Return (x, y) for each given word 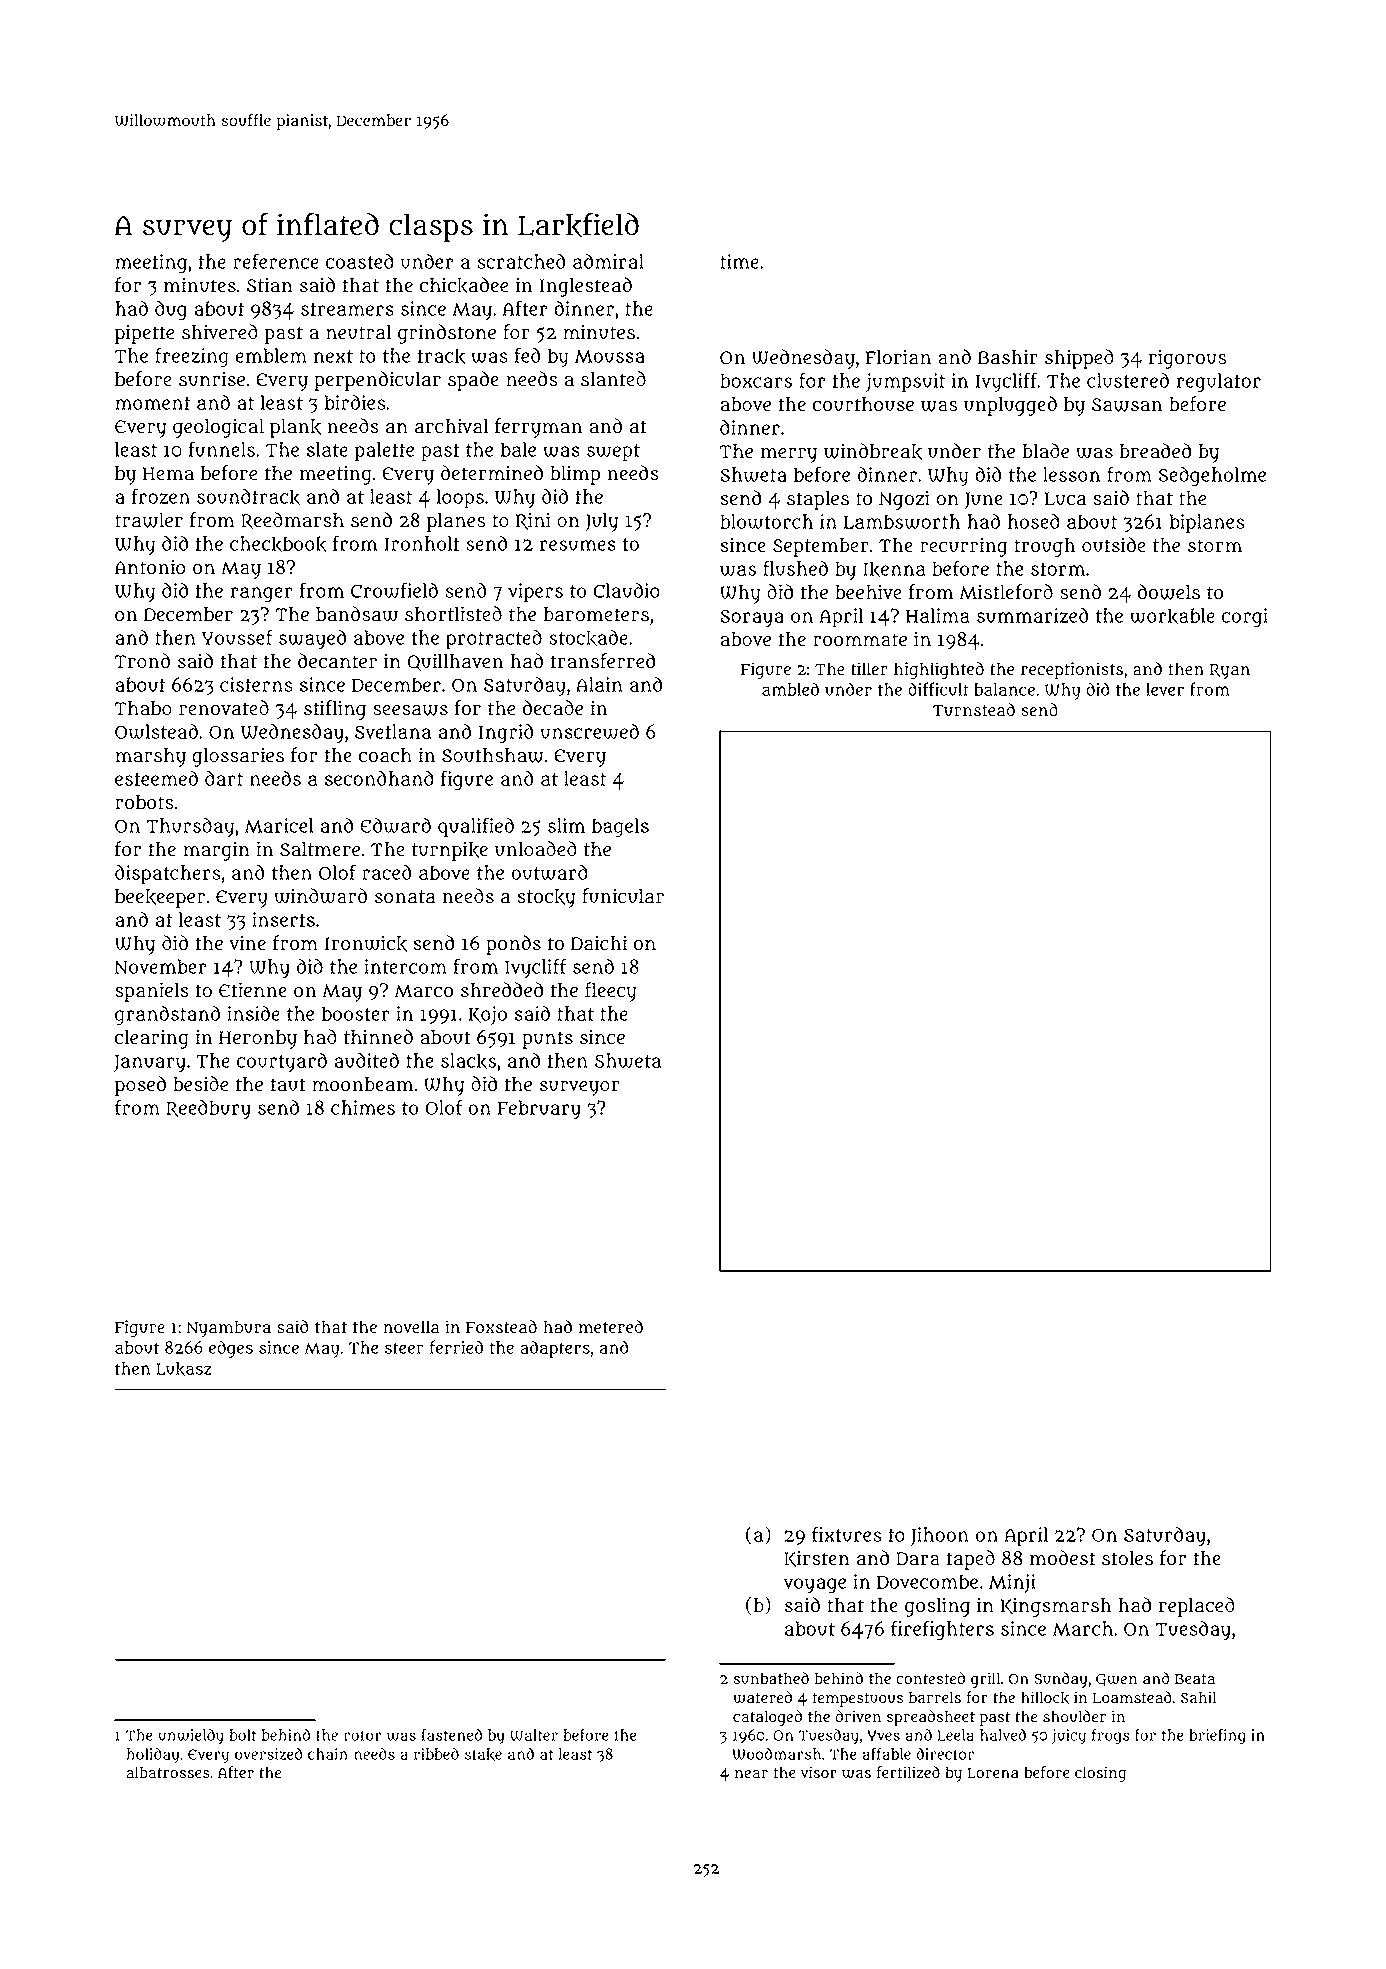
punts (547, 1040)
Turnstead (974, 710)
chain (328, 1754)
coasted (360, 261)
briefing (1217, 1736)
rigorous (1187, 359)
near (751, 1774)
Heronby (258, 1039)
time (739, 261)
